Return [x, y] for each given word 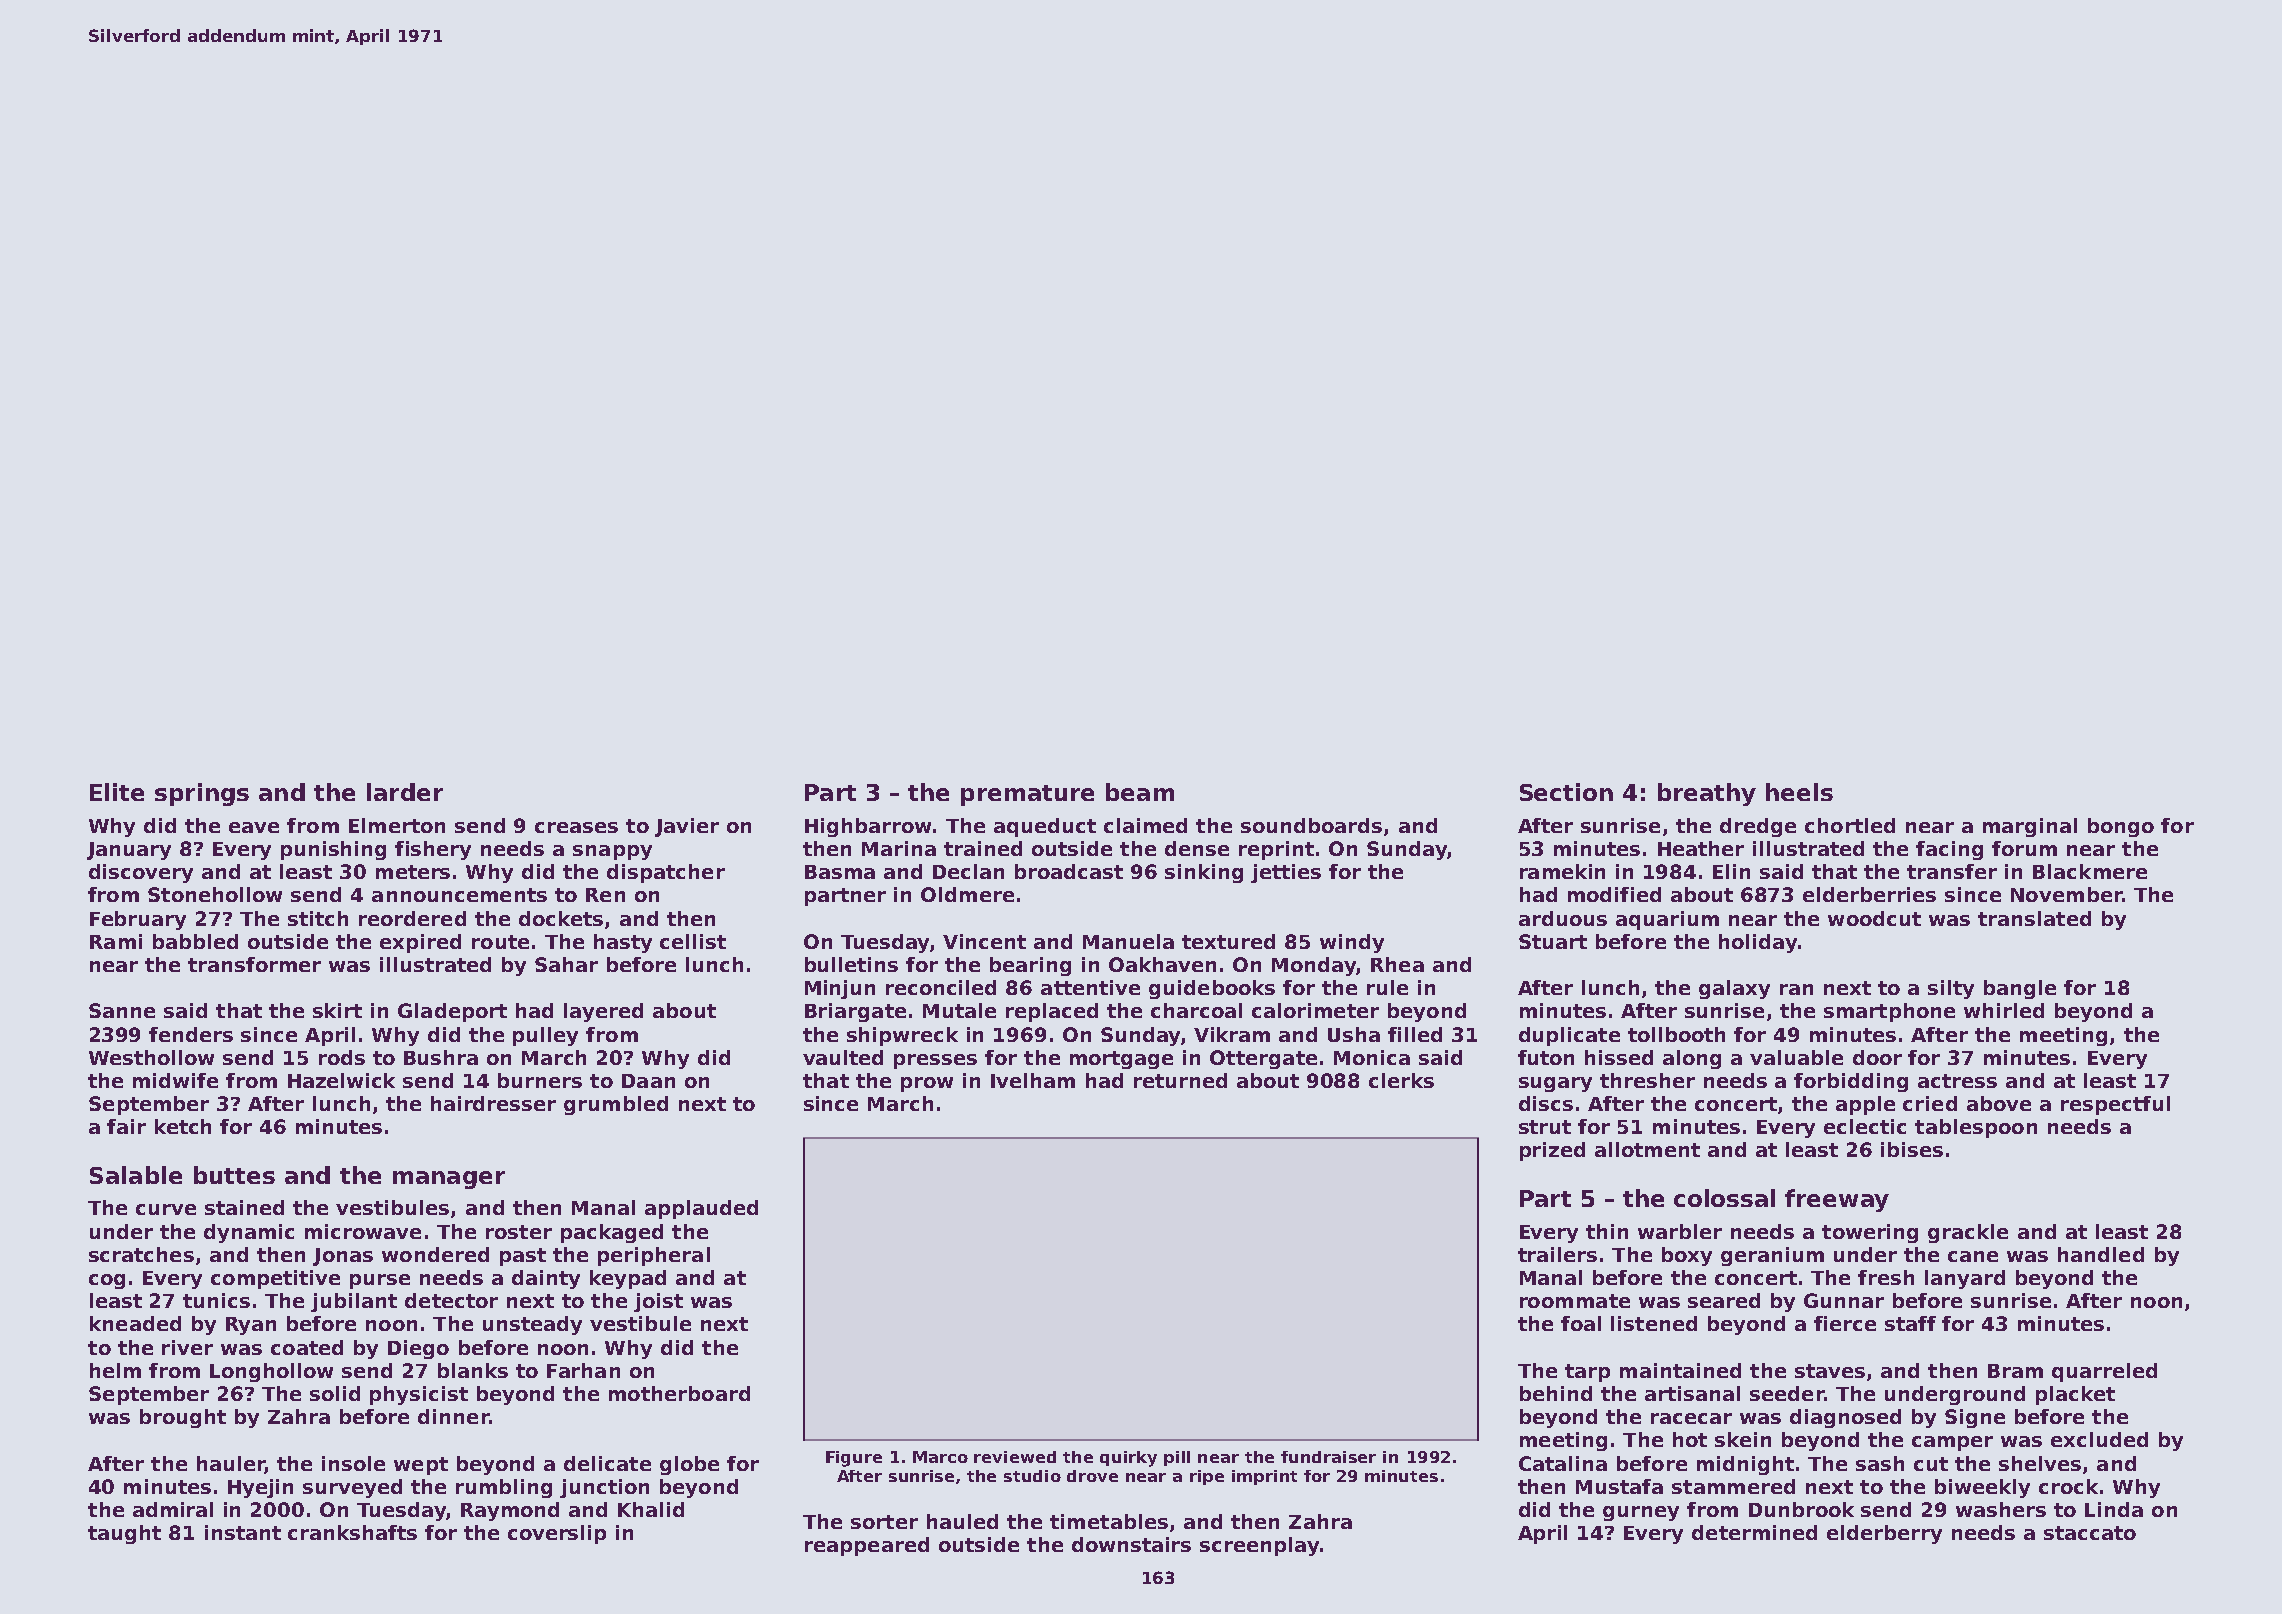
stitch [318, 918]
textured [1228, 941]
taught [124, 1534]
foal [1581, 1323]
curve [166, 1209]
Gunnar [1844, 1300]
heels [1799, 792]
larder [405, 792]
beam [1140, 792]
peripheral [654, 1256]
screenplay [1259, 1546]
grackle [1968, 1233]
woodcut [1874, 918]
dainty [546, 1279]
